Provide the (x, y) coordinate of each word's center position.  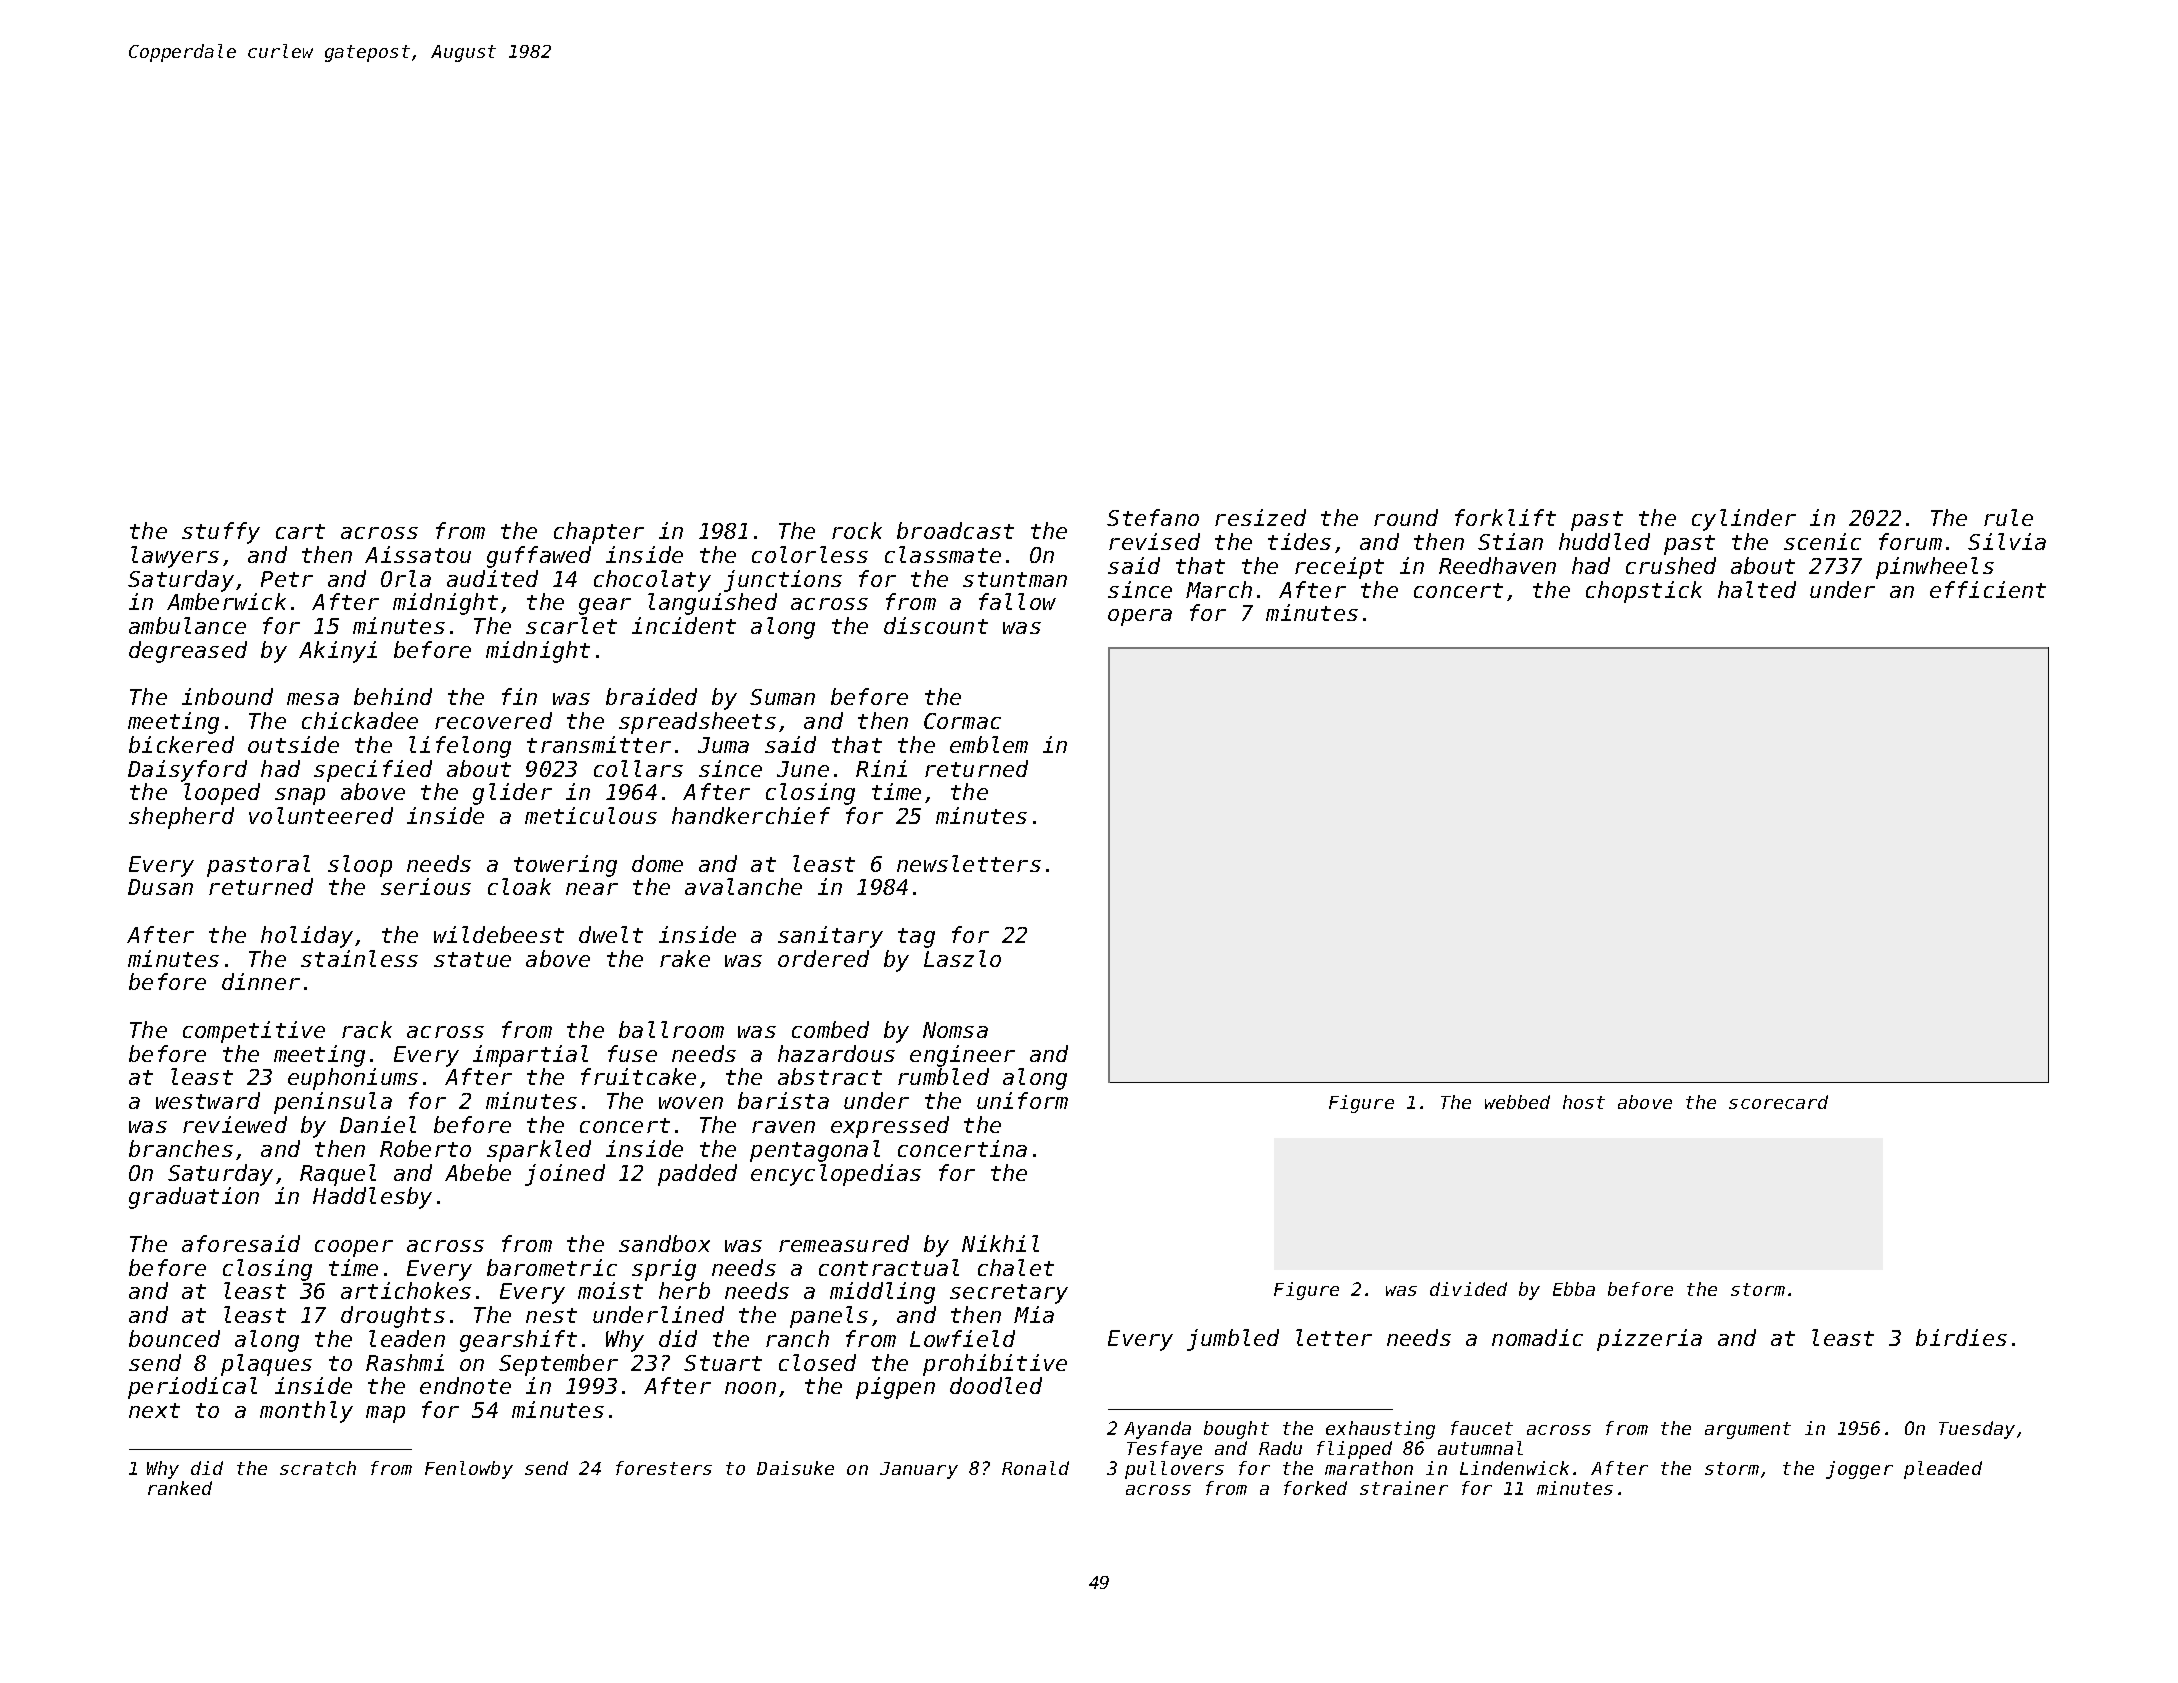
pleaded (1943, 1470)
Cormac (962, 721)
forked (1315, 1488)
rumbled (943, 1076)
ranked (180, 1488)
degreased (188, 652)
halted (1757, 589)
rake (685, 958)
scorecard (1778, 1102)
